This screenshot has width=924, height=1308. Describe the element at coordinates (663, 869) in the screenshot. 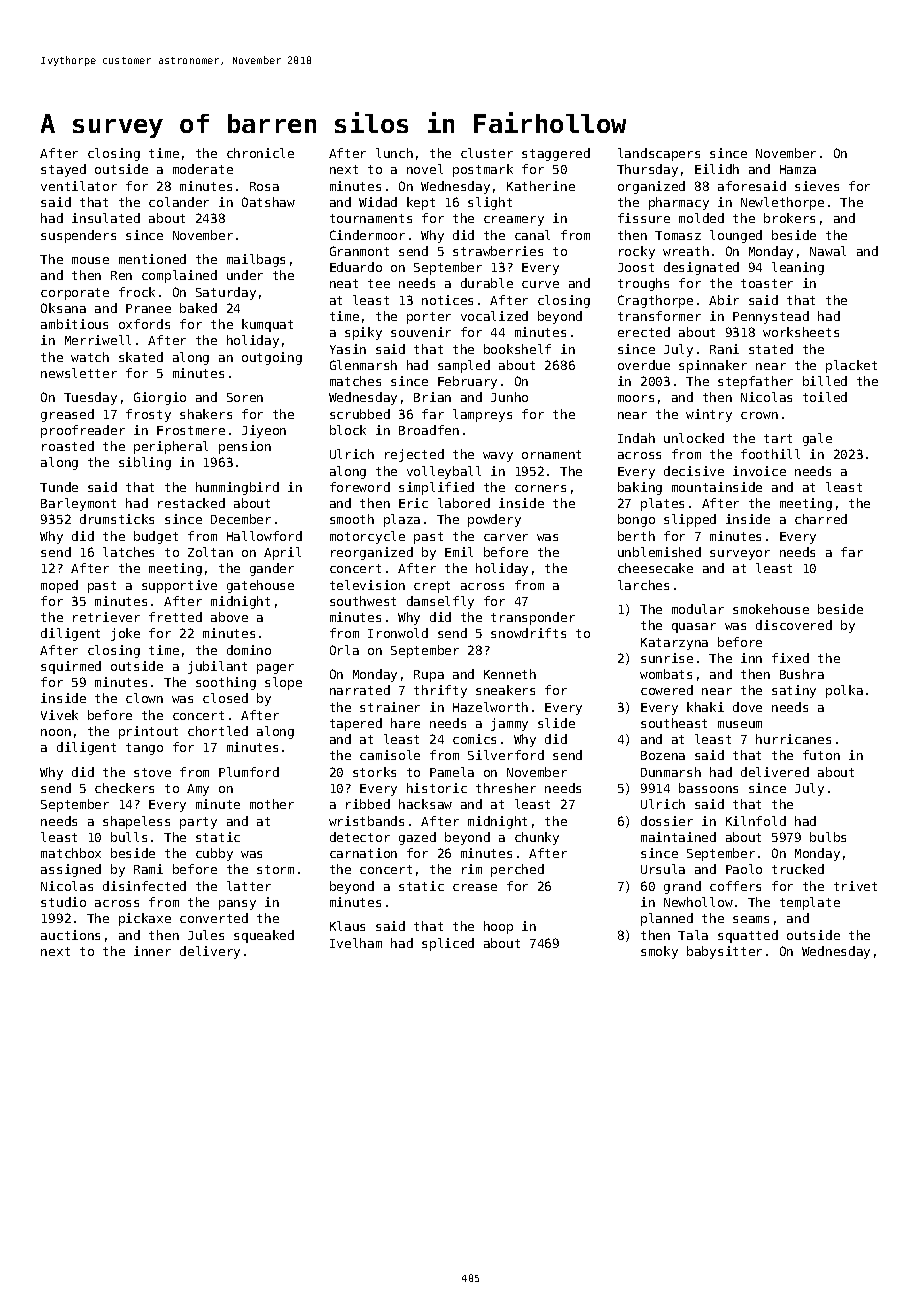

I see `Ursula` at that location.
